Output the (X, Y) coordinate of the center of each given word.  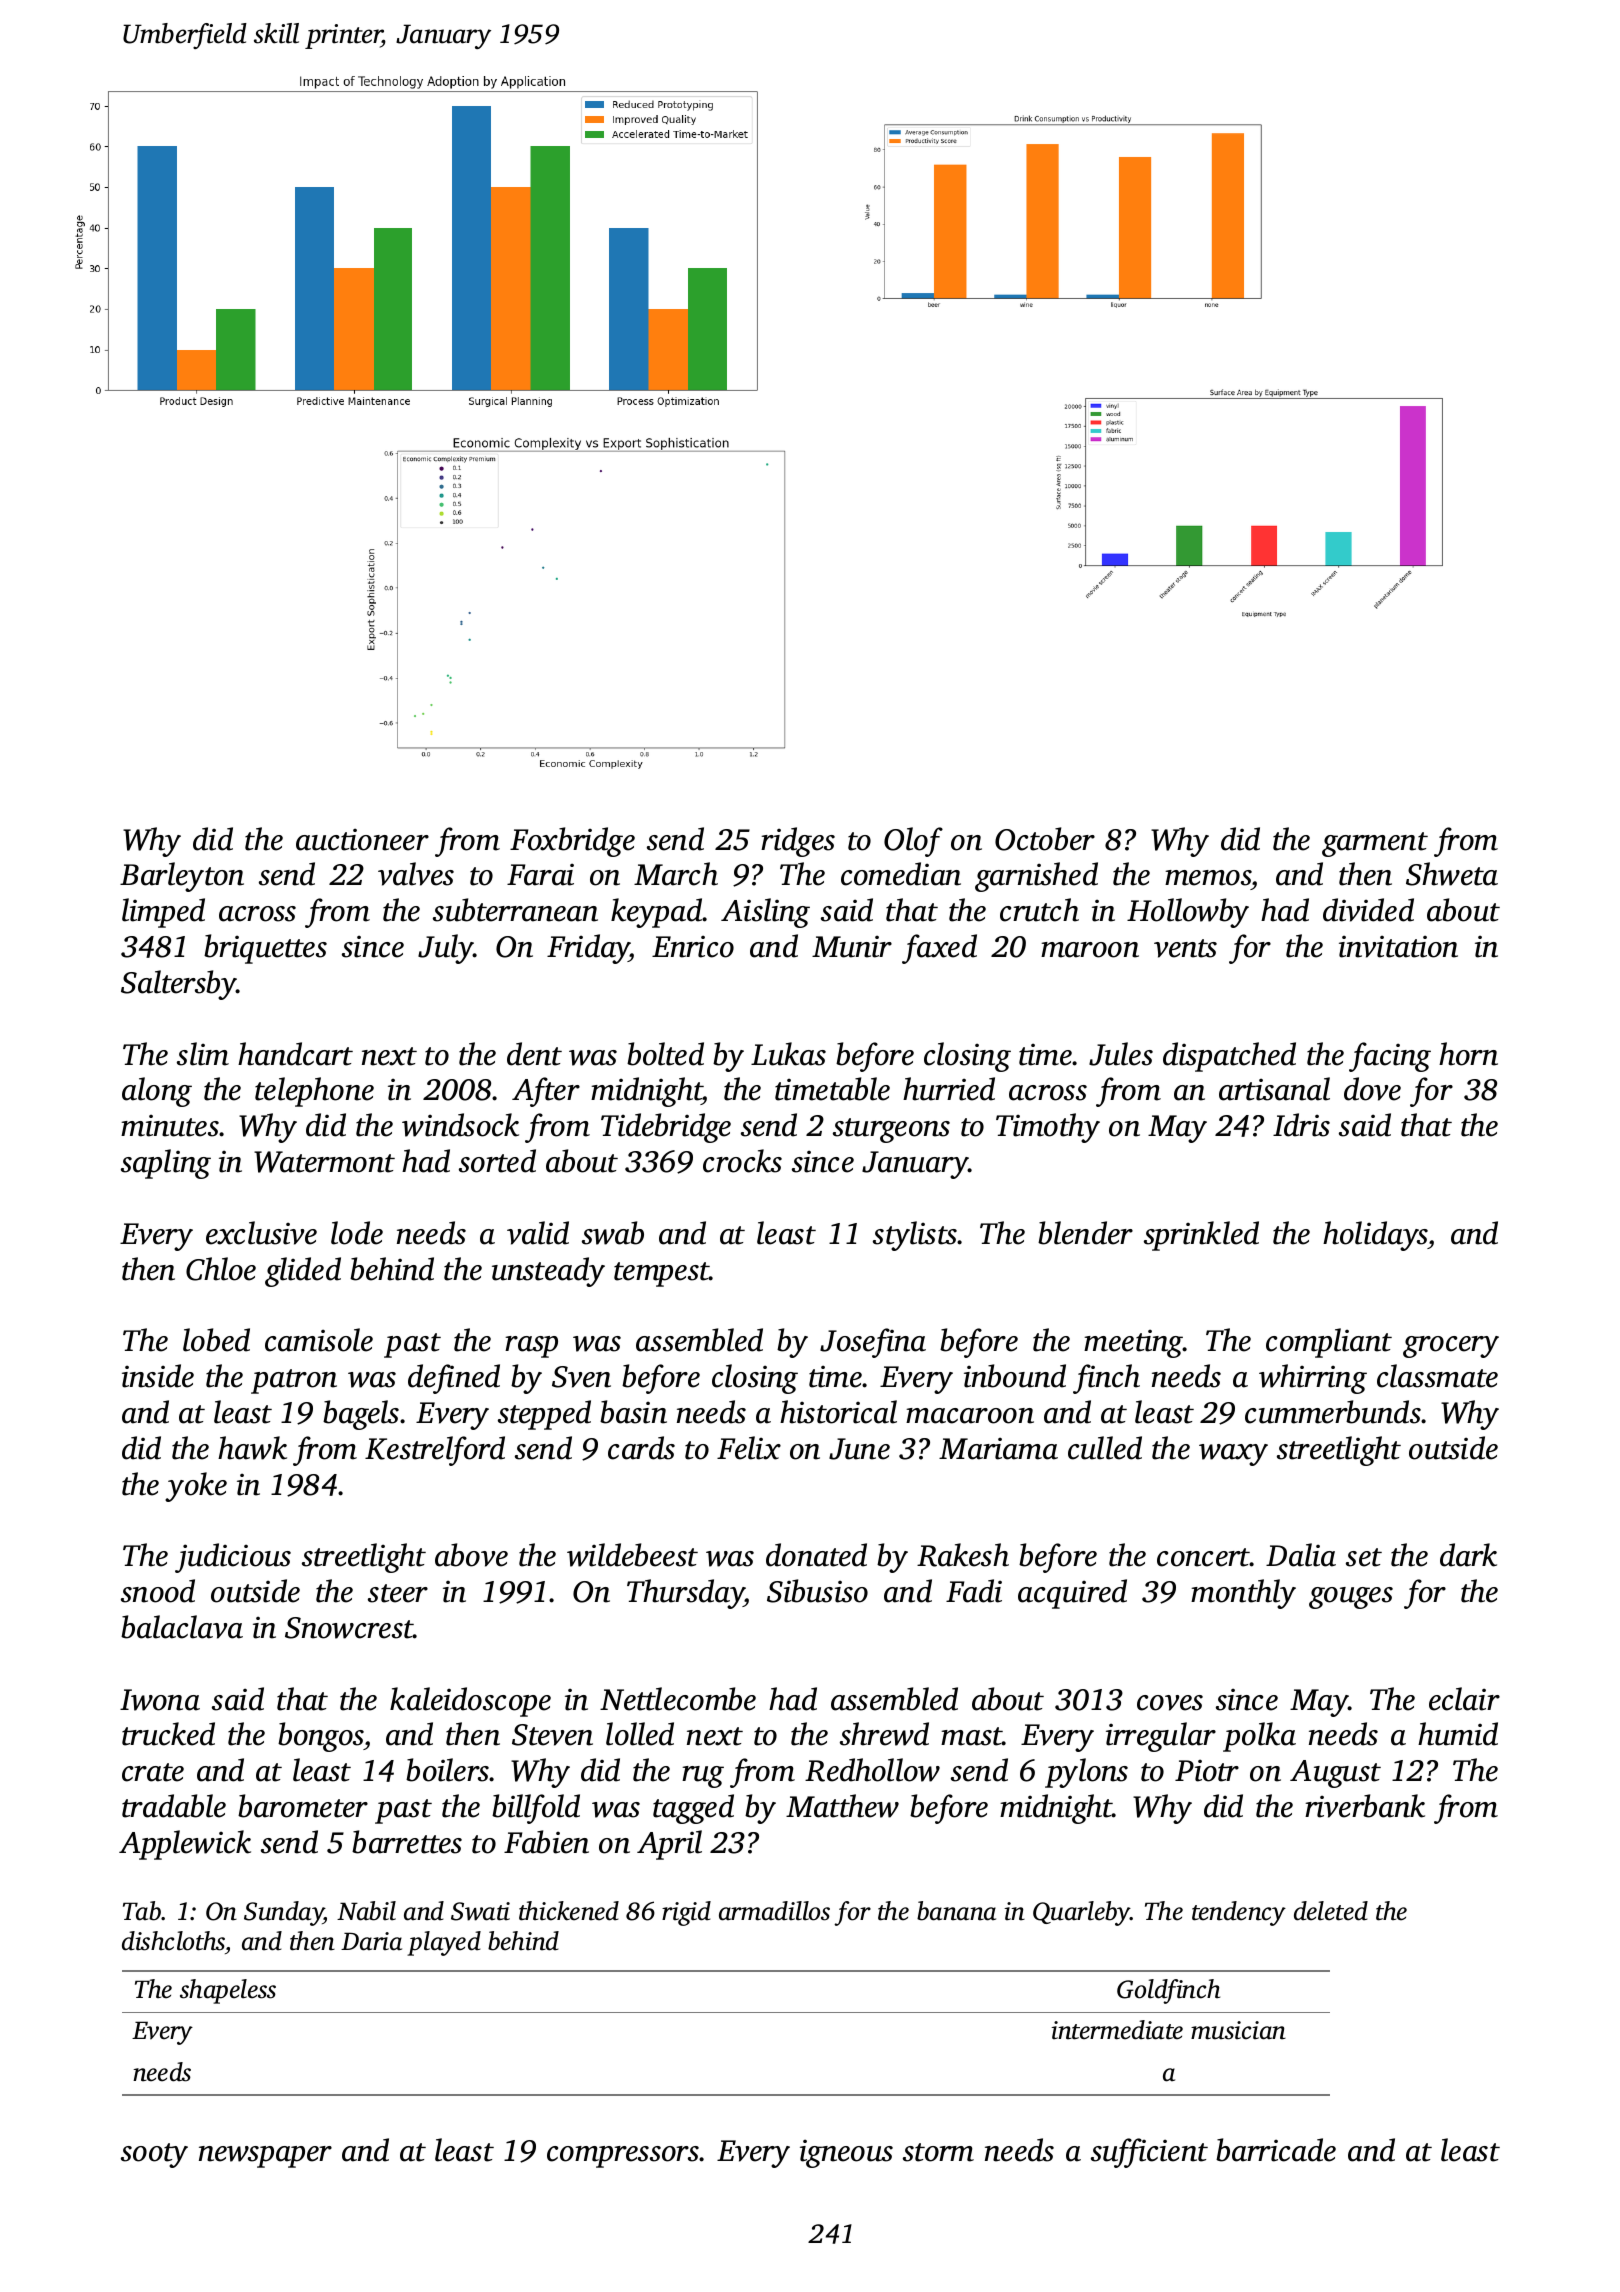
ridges (798, 842)
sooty (154, 2155)
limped (163, 913)
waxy (1233, 1455)
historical (838, 1412)
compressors (623, 2157)
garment (1375, 844)
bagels (361, 1415)
